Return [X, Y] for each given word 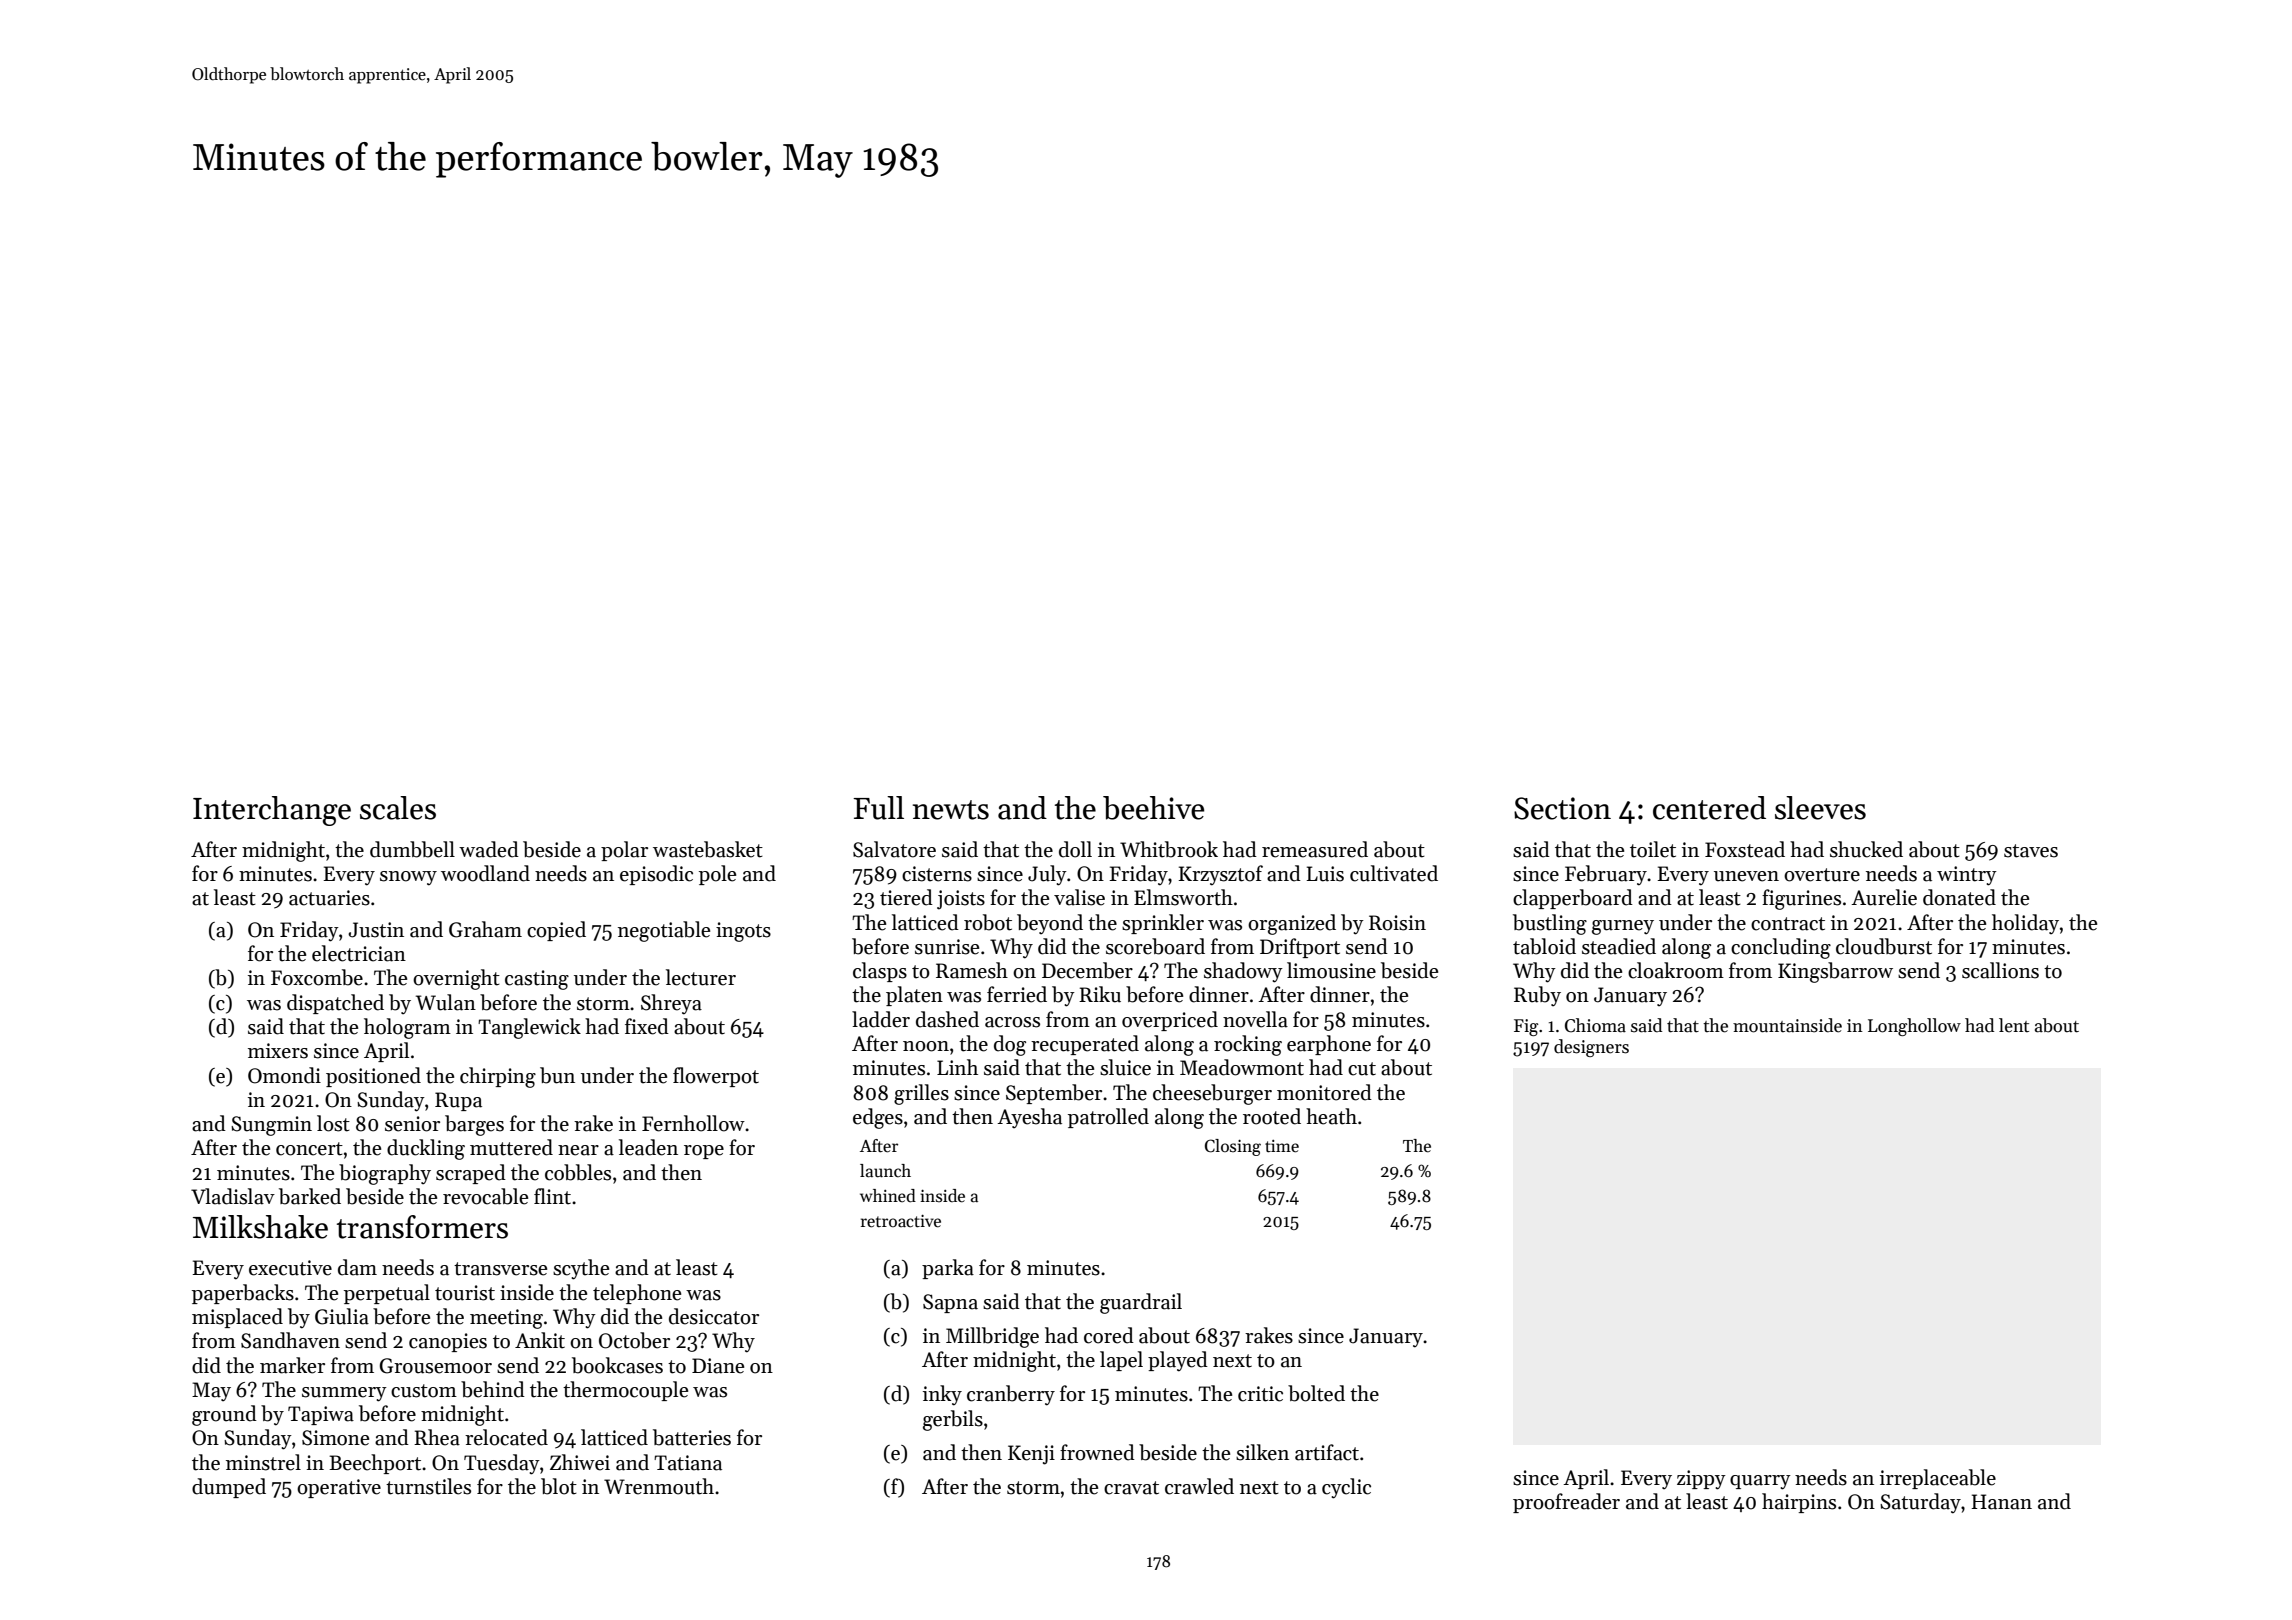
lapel [1121, 1361]
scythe [581, 1269]
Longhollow [1914, 1027]
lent [2014, 1025]
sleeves [1820, 808]
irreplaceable [1938, 1479]
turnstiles [428, 1486]
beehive [1153, 808]
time [1282, 1146]
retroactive [901, 1221]
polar [624, 851]
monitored [1324, 1092]
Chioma [1595, 1025]
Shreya [671, 1004]
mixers [278, 1051]
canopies [448, 1342]
